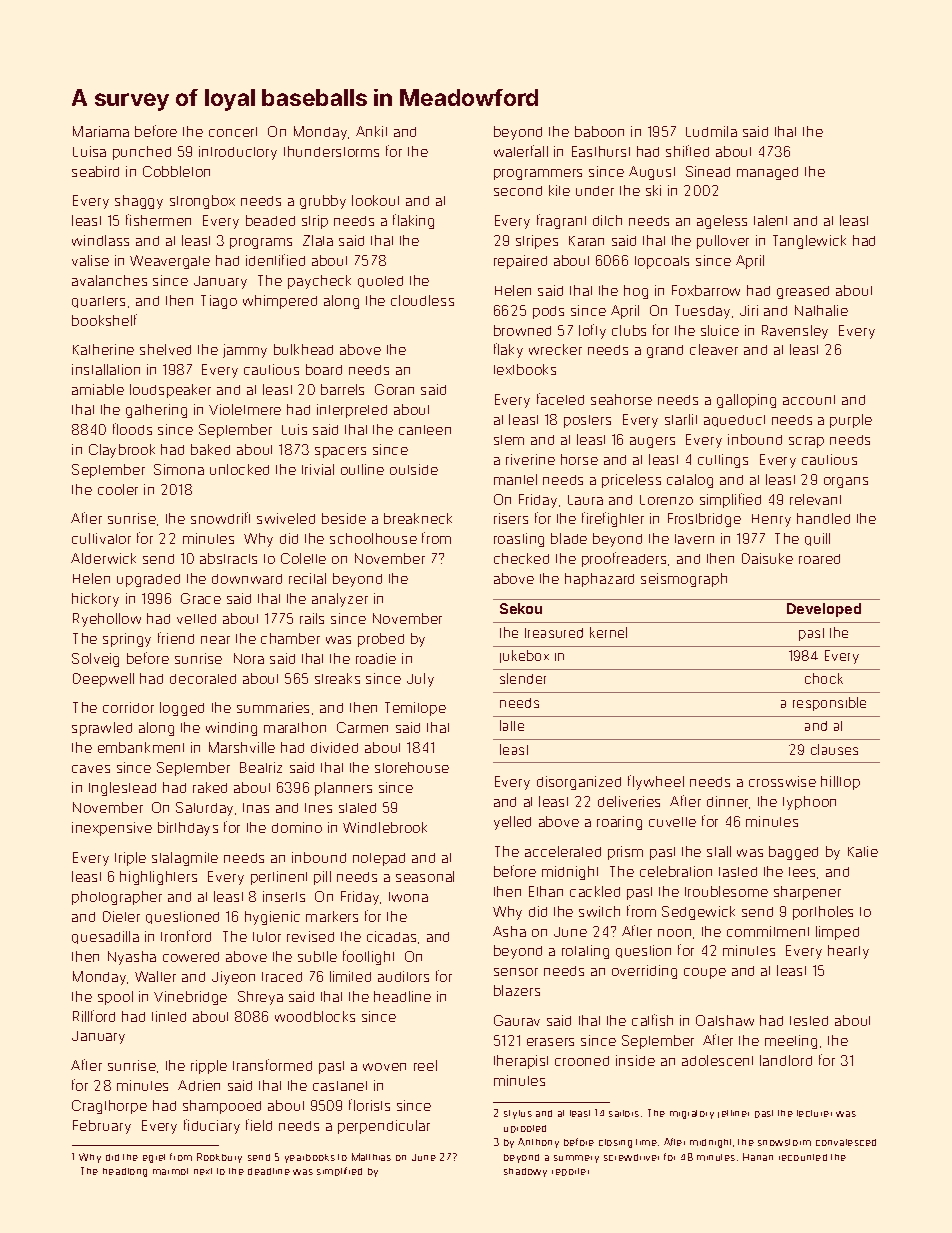 The width and height of the screenshot is (952, 1233). Describe the element at coordinates (122, 789) in the screenshot. I see `Inglestead` at that location.
